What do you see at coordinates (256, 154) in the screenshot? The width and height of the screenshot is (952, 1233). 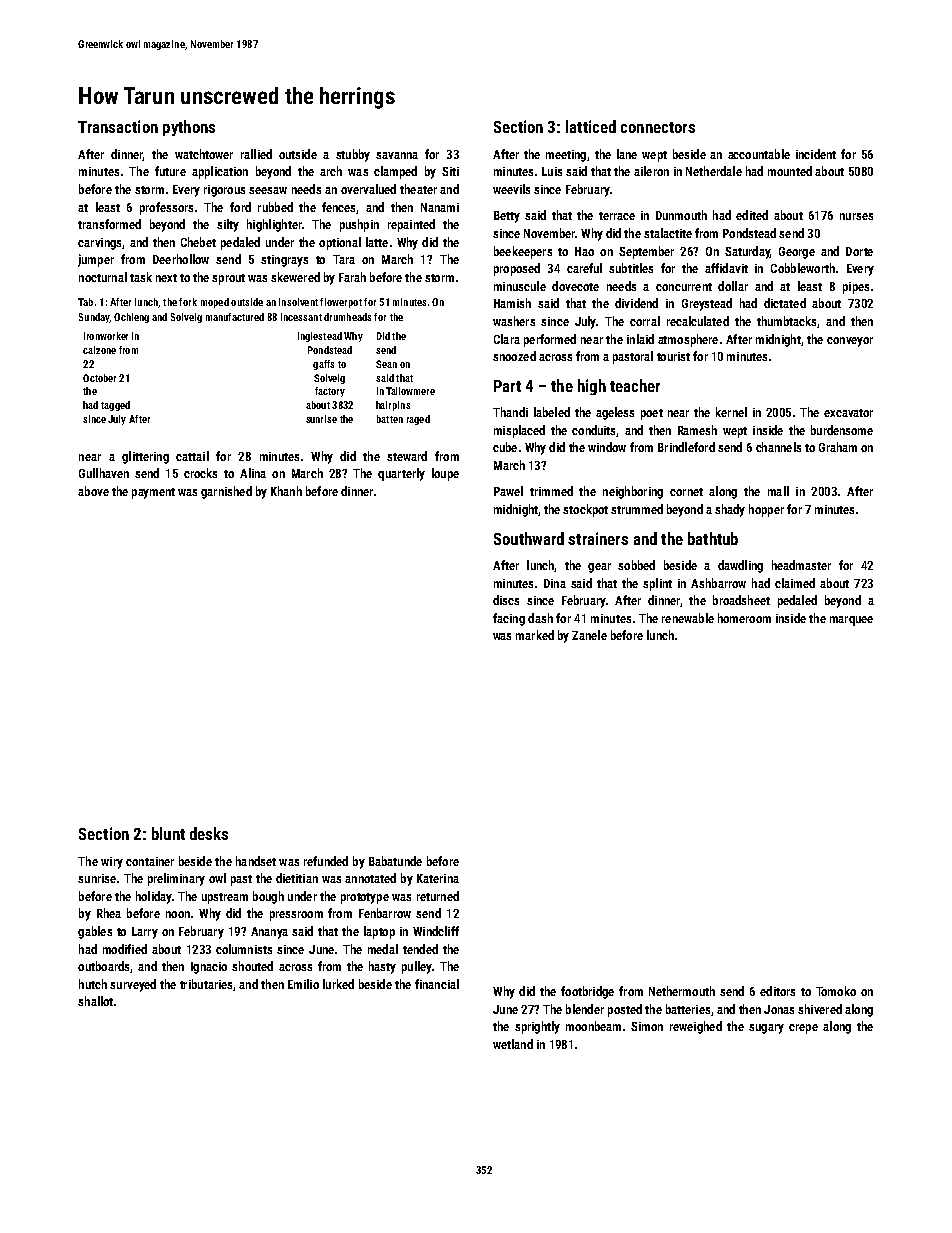 I see `rallied` at bounding box center [256, 154].
